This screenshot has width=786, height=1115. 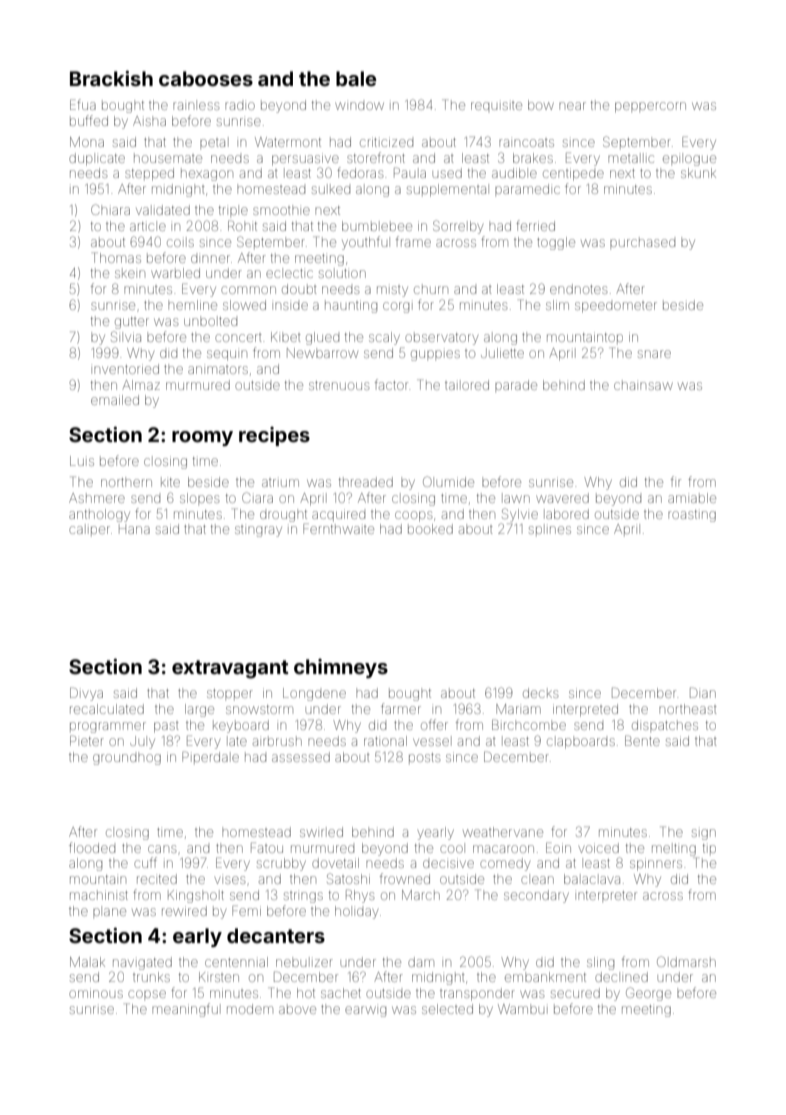 I want to click on meaningful, so click(x=185, y=1010).
